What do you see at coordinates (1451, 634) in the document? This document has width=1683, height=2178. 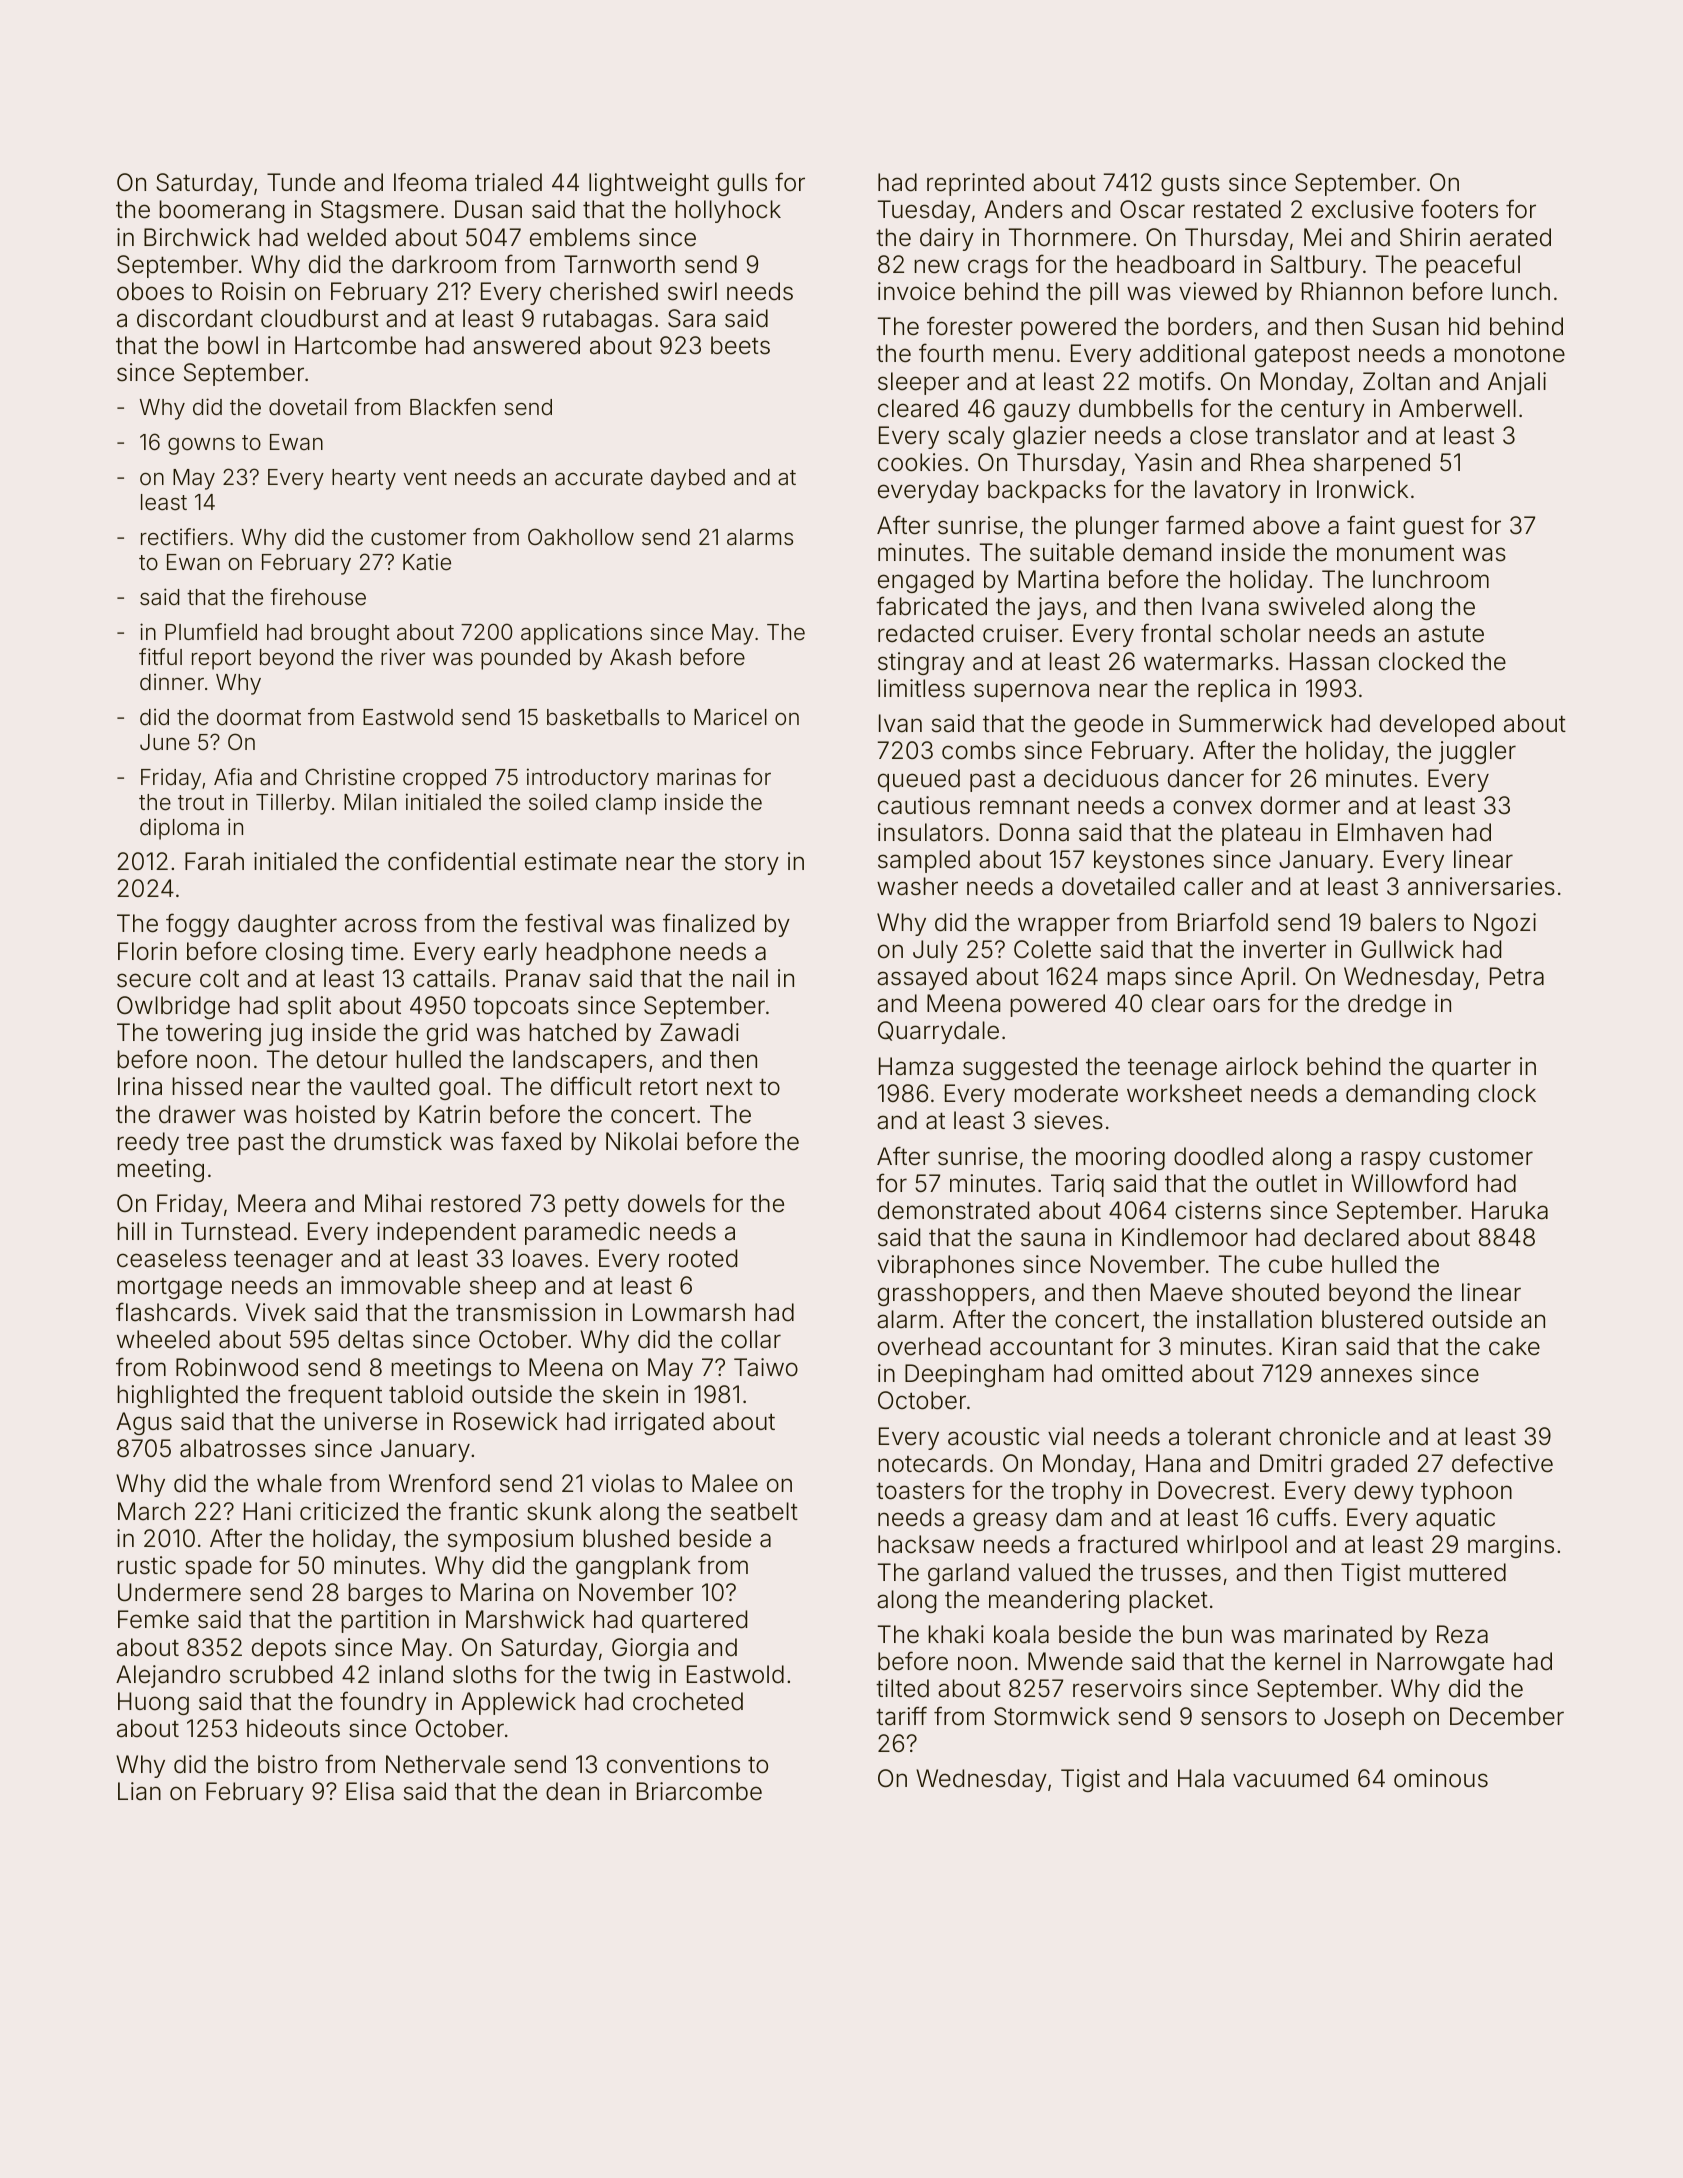 I see `astute` at bounding box center [1451, 634].
